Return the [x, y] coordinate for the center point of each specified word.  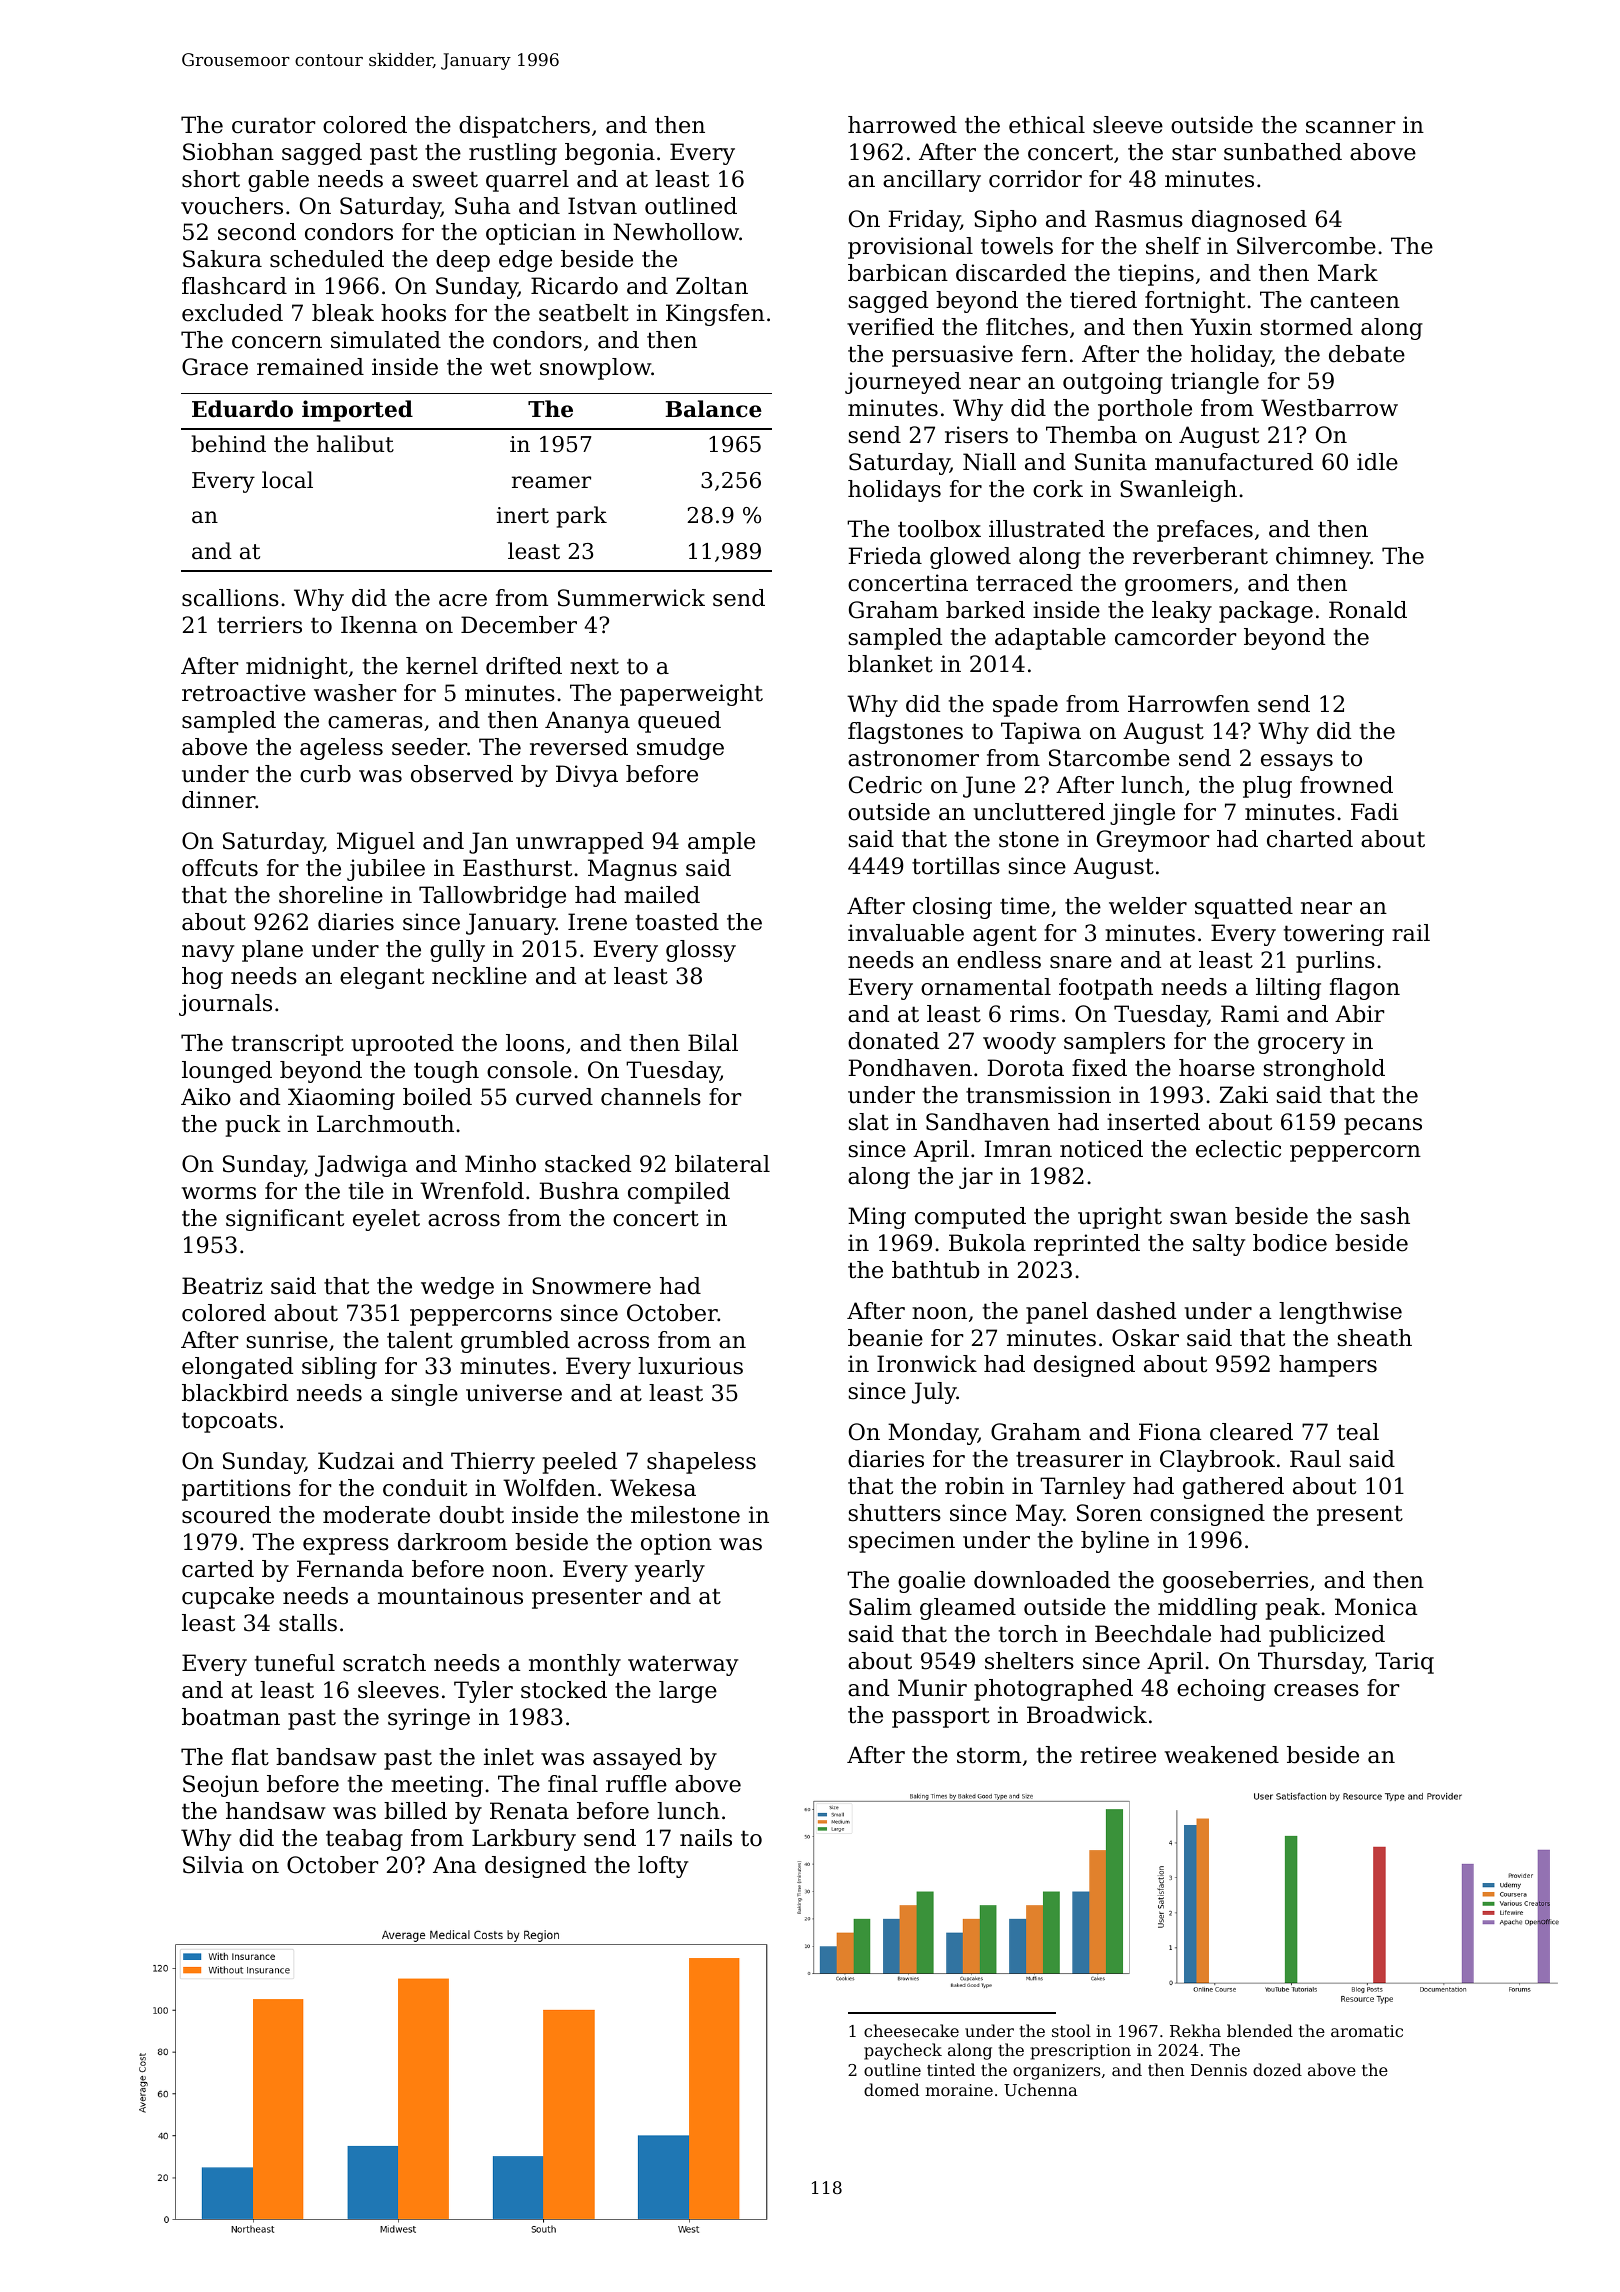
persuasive [952, 356]
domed [891, 2089]
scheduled [327, 259]
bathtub [935, 1270]
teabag [364, 1840]
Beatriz [222, 1286]
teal [1358, 1432]
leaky [1182, 612]
